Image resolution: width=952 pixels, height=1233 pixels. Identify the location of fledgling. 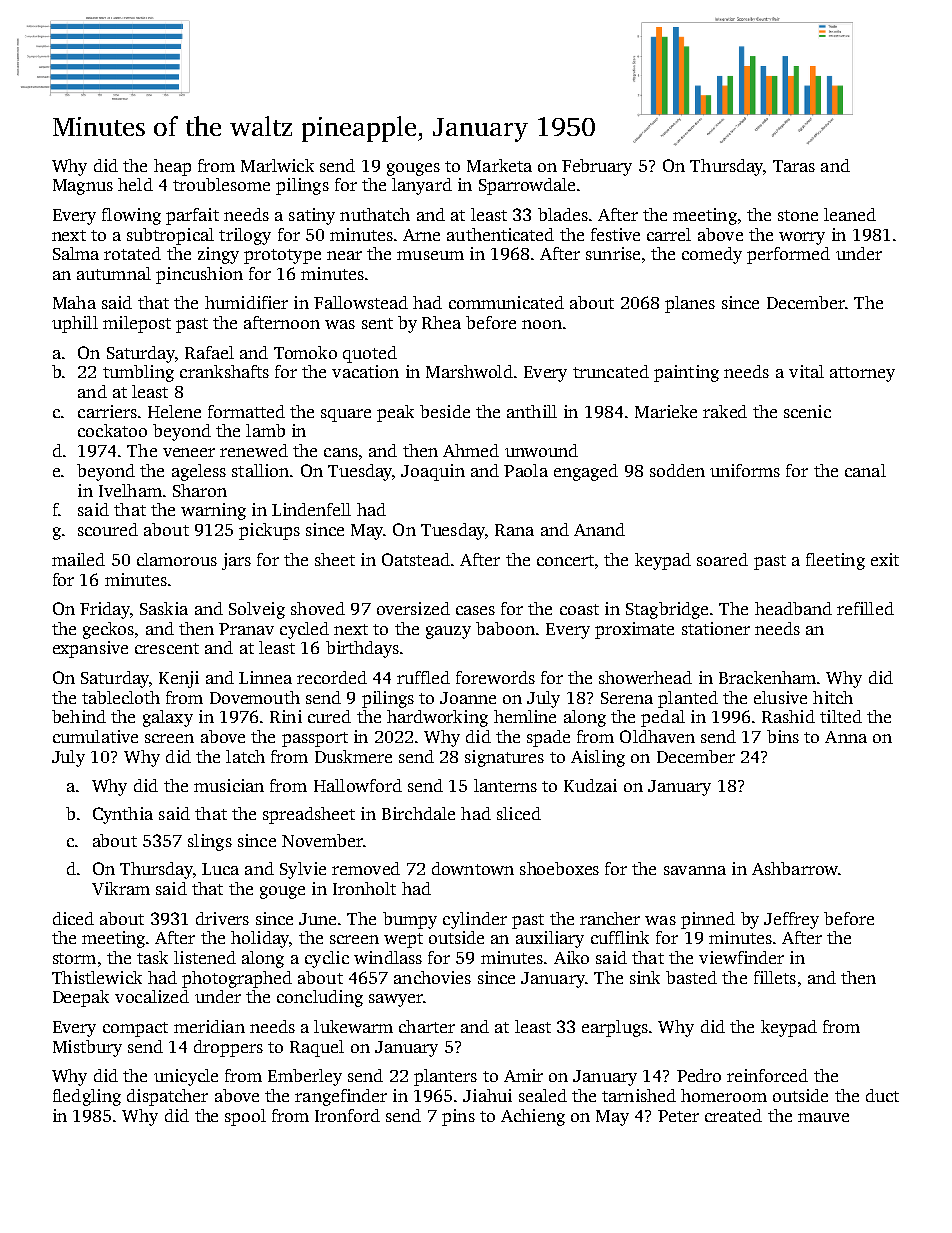
(87, 1097).
